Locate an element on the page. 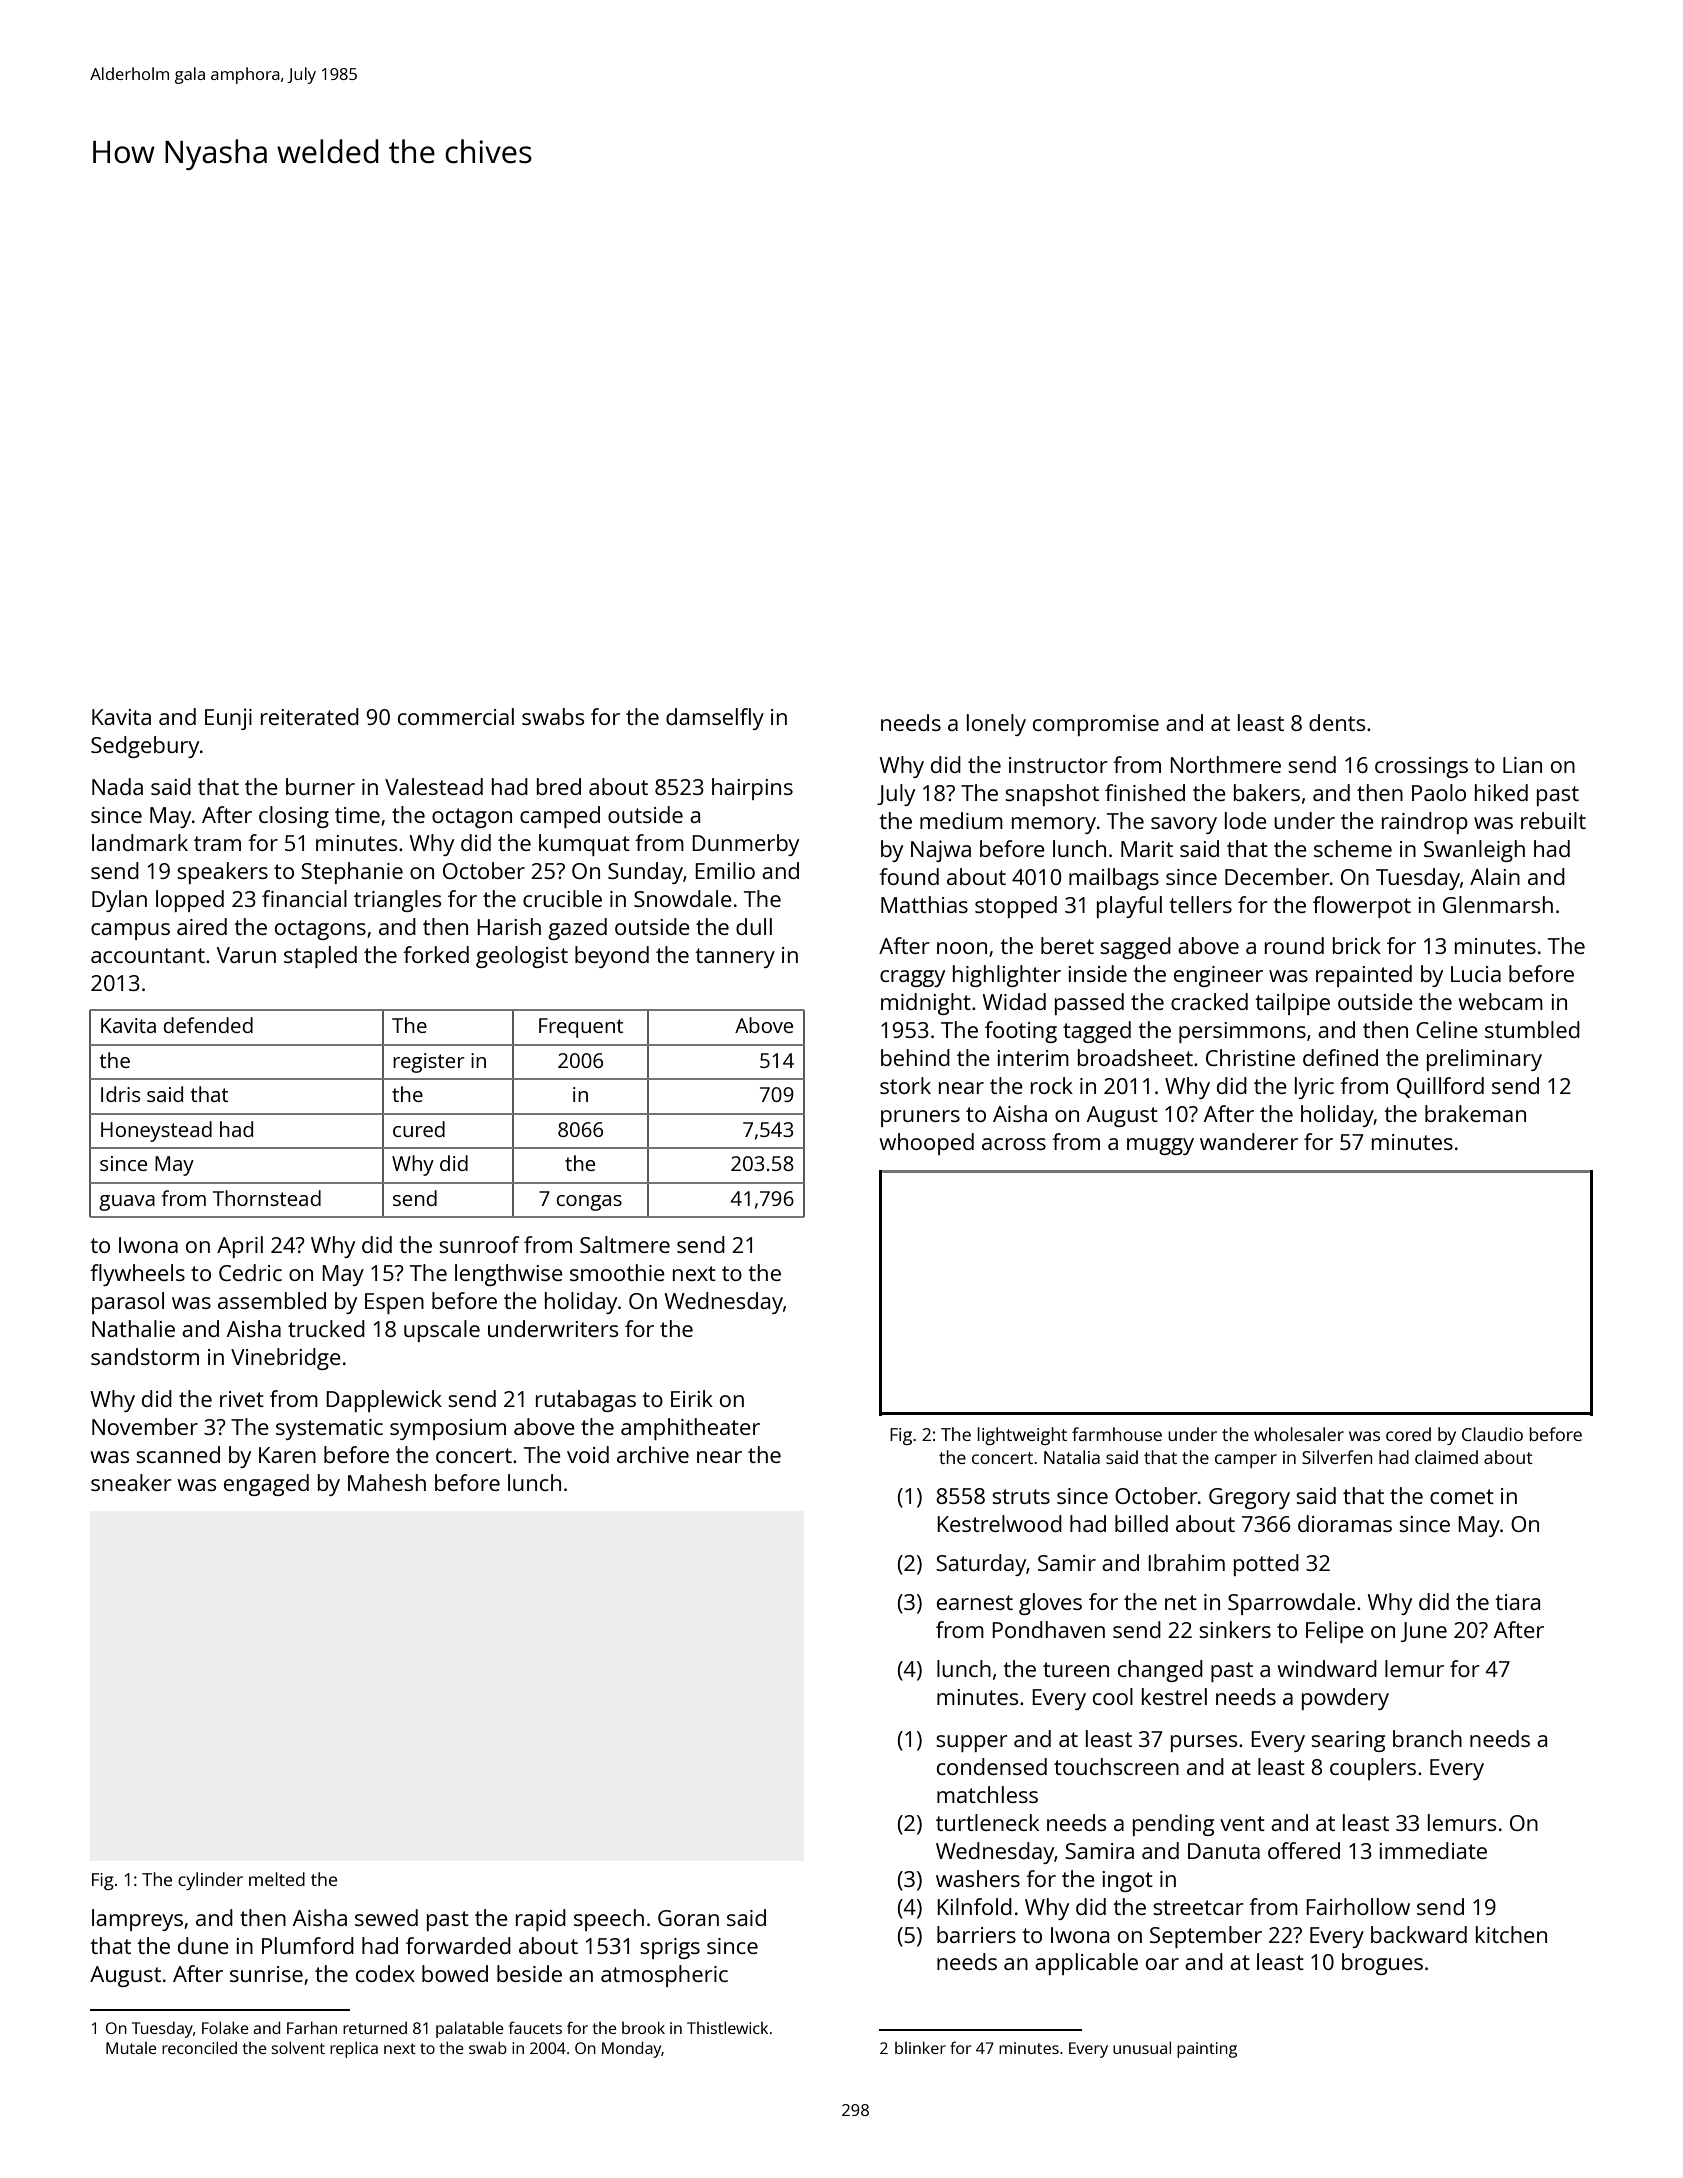  Sparrowdale is located at coordinates (1291, 1604).
